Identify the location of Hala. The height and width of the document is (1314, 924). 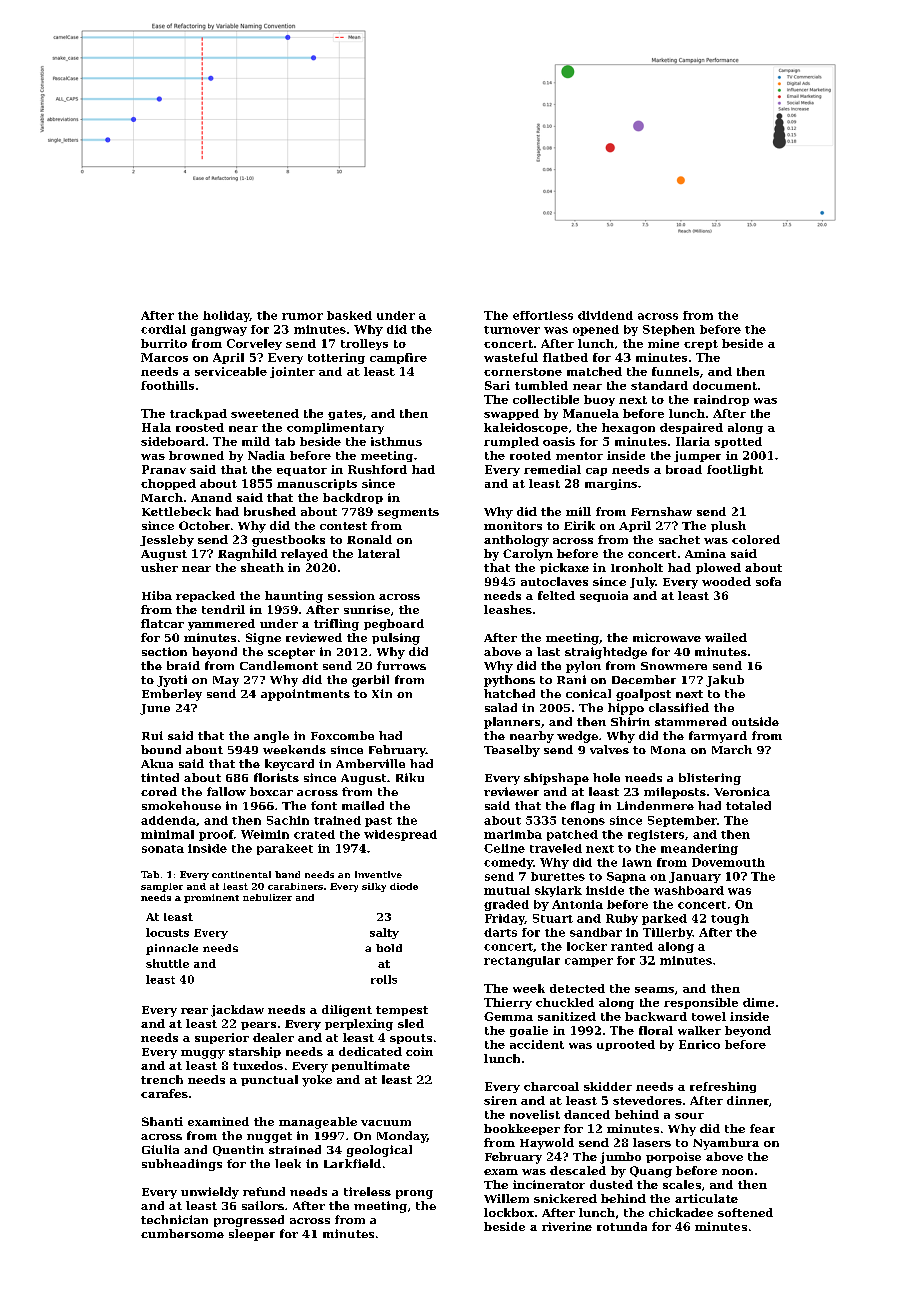
(156, 427).
